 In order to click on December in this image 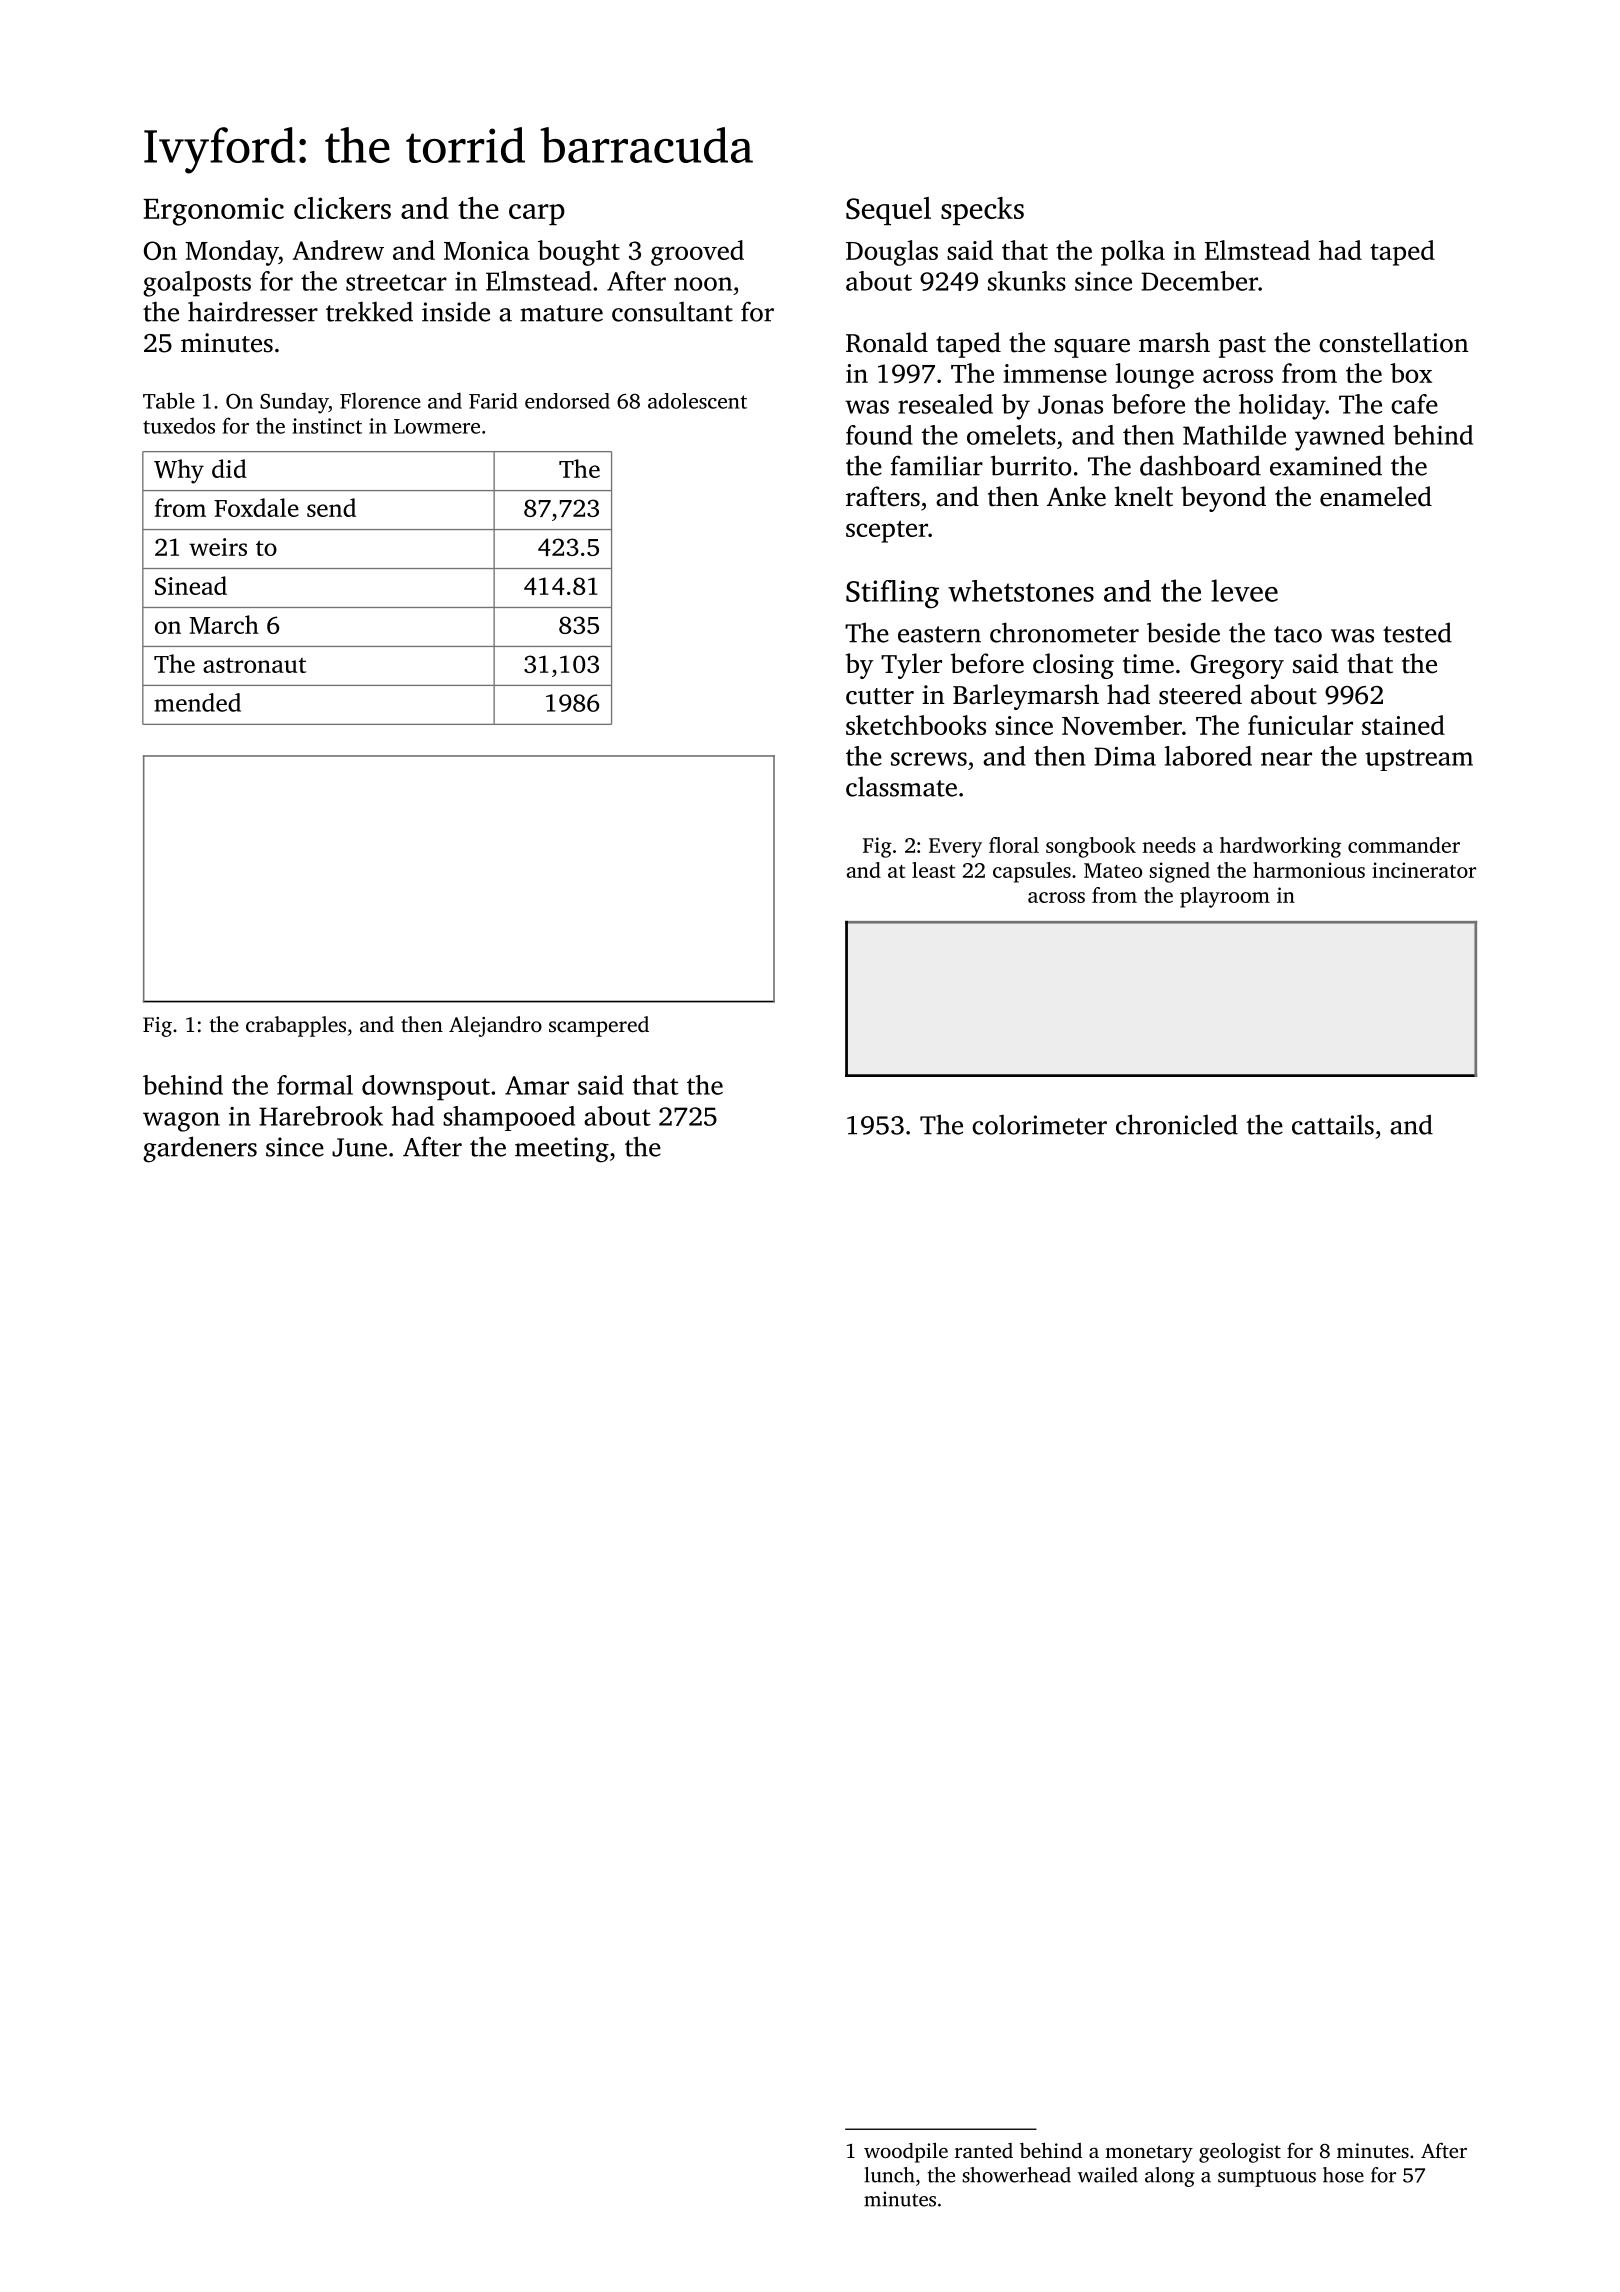, I will do `click(1199, 281)`.
